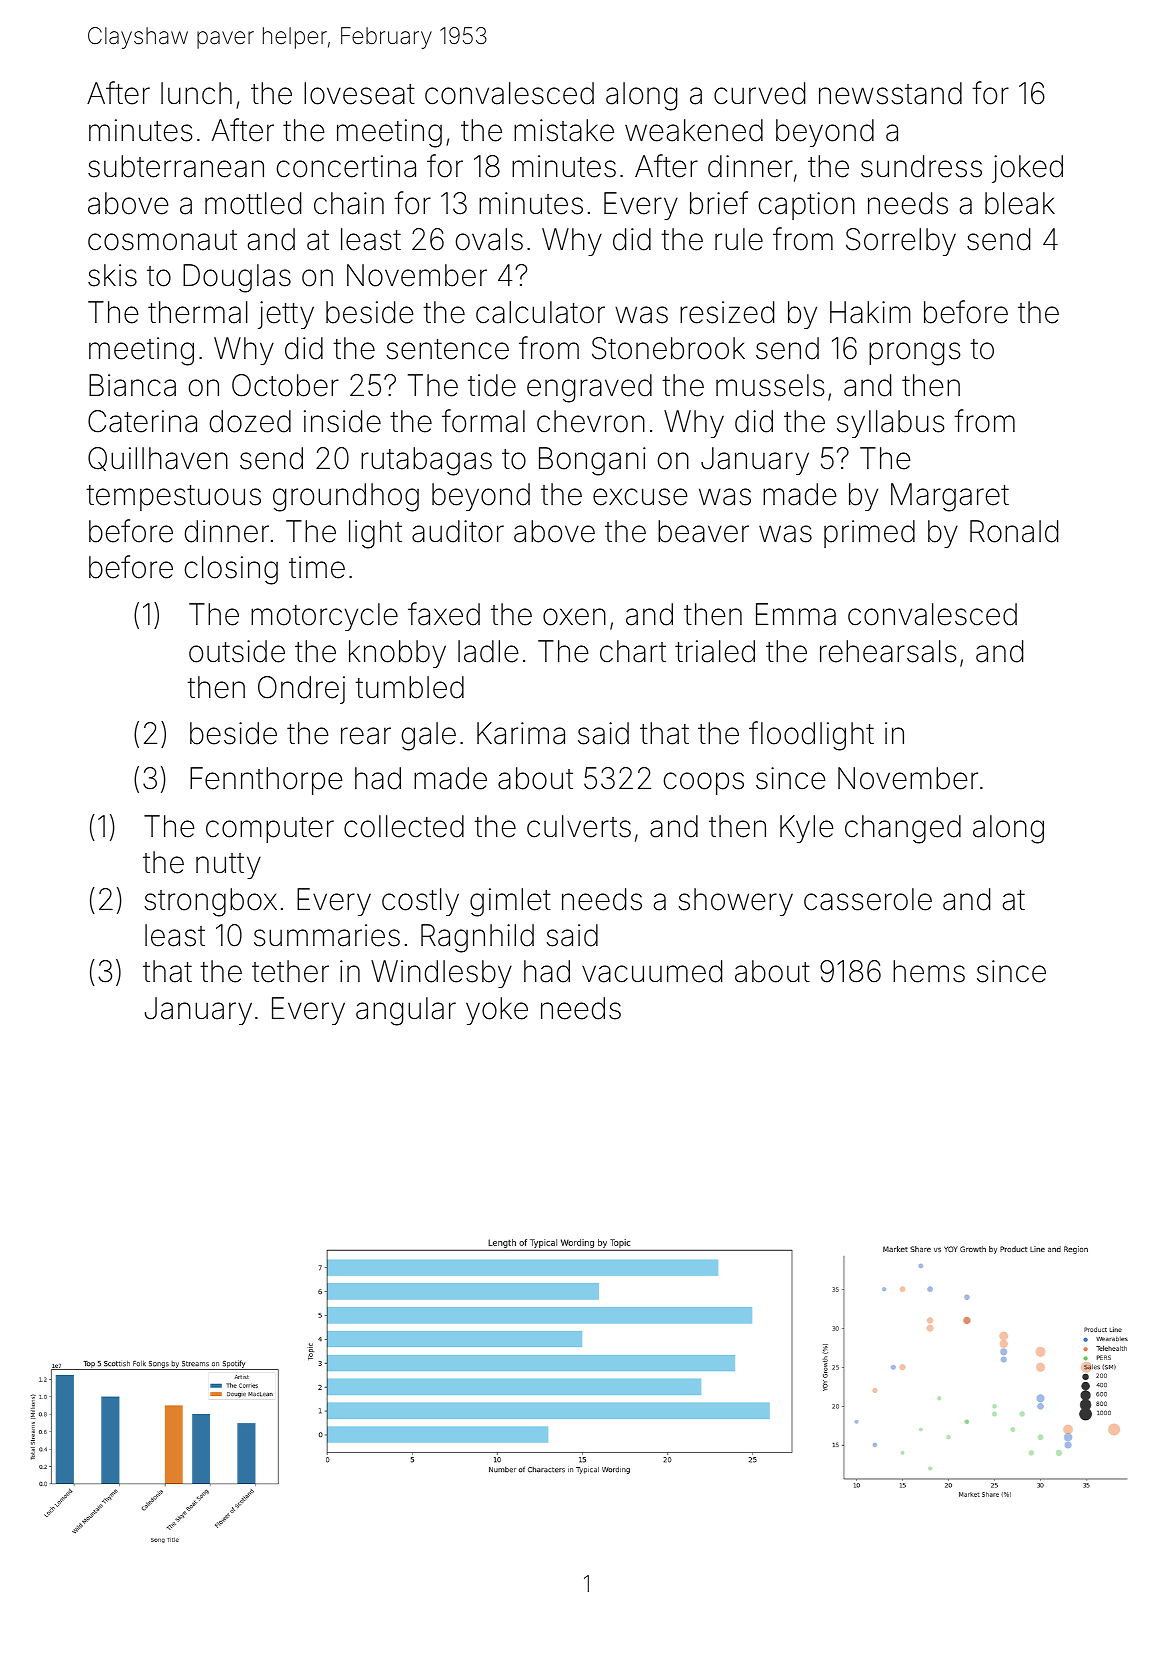  Describe the element at coordinates (346, 497) in the image. I see `groundhog` at that location.
